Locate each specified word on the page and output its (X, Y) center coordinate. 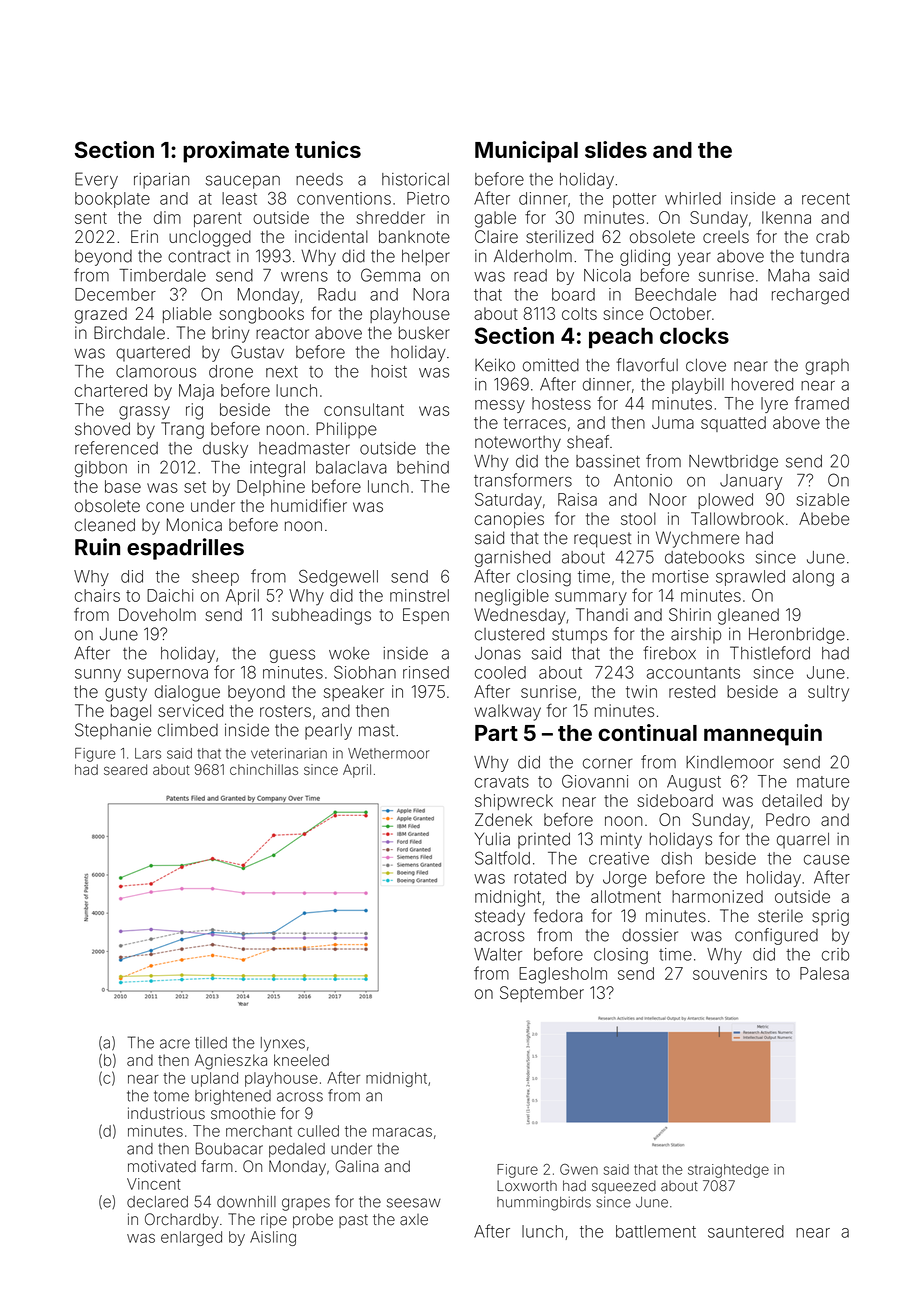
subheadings (321, 616)
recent (826, 199)
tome (171, 1096)
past (353, 1221)
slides (616, 149)
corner (608, 763)
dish (676, 858)
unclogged (210, 238)
